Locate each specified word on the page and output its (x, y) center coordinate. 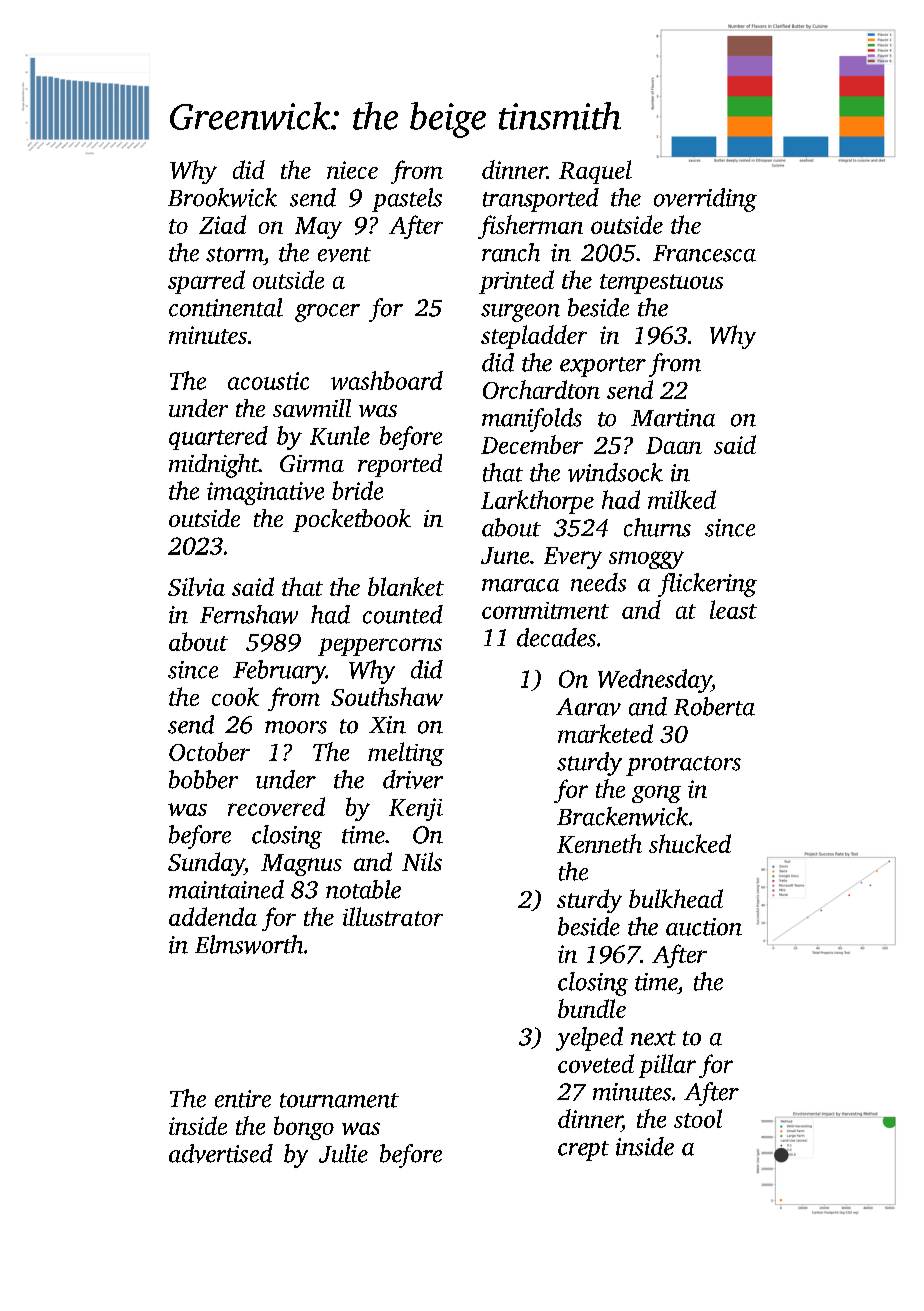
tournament (339, 1100)
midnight (214, 466)
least (733, 609)
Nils (422, 861)
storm (234, 254)
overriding (705, 200)
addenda (213, 916)
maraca (520, 585)
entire (243, 1099)
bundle (592, 1008)
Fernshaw (249, 614)
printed (516, 282)
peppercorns (380, 647)
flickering (707, 585)
